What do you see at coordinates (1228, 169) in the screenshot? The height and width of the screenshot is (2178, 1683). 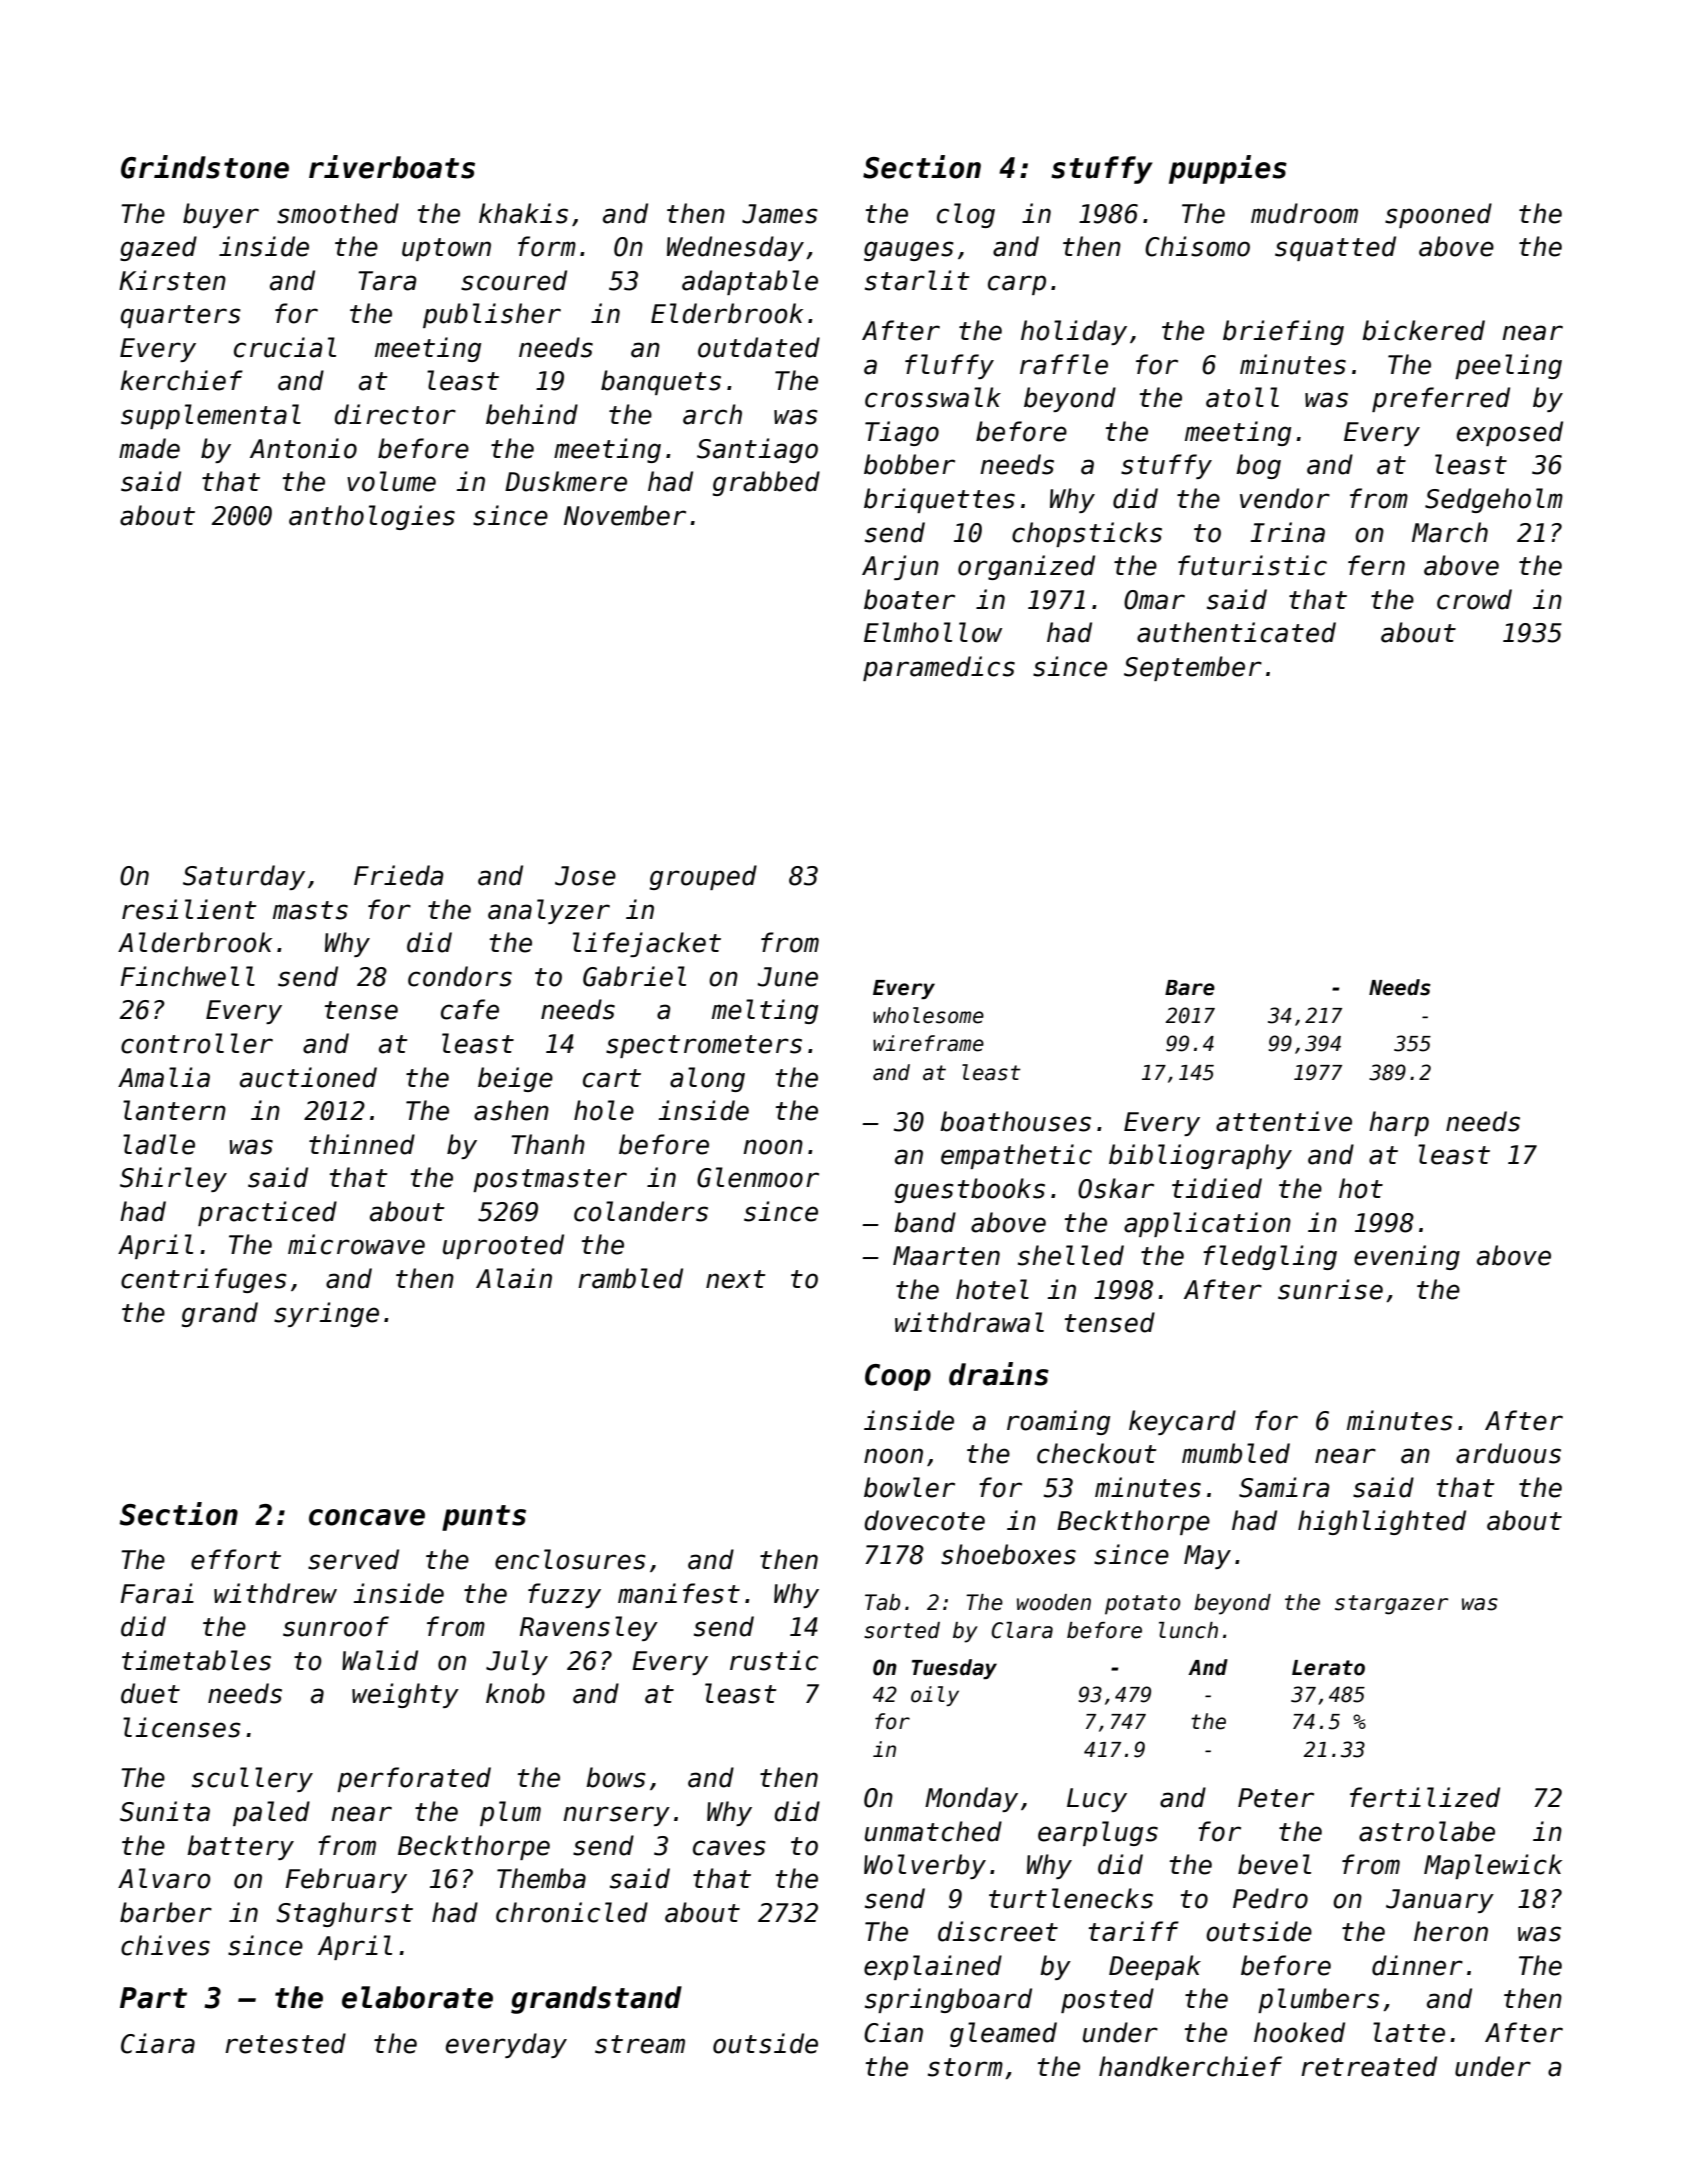 I see `puppies` at bounding box center [1228, 169].
